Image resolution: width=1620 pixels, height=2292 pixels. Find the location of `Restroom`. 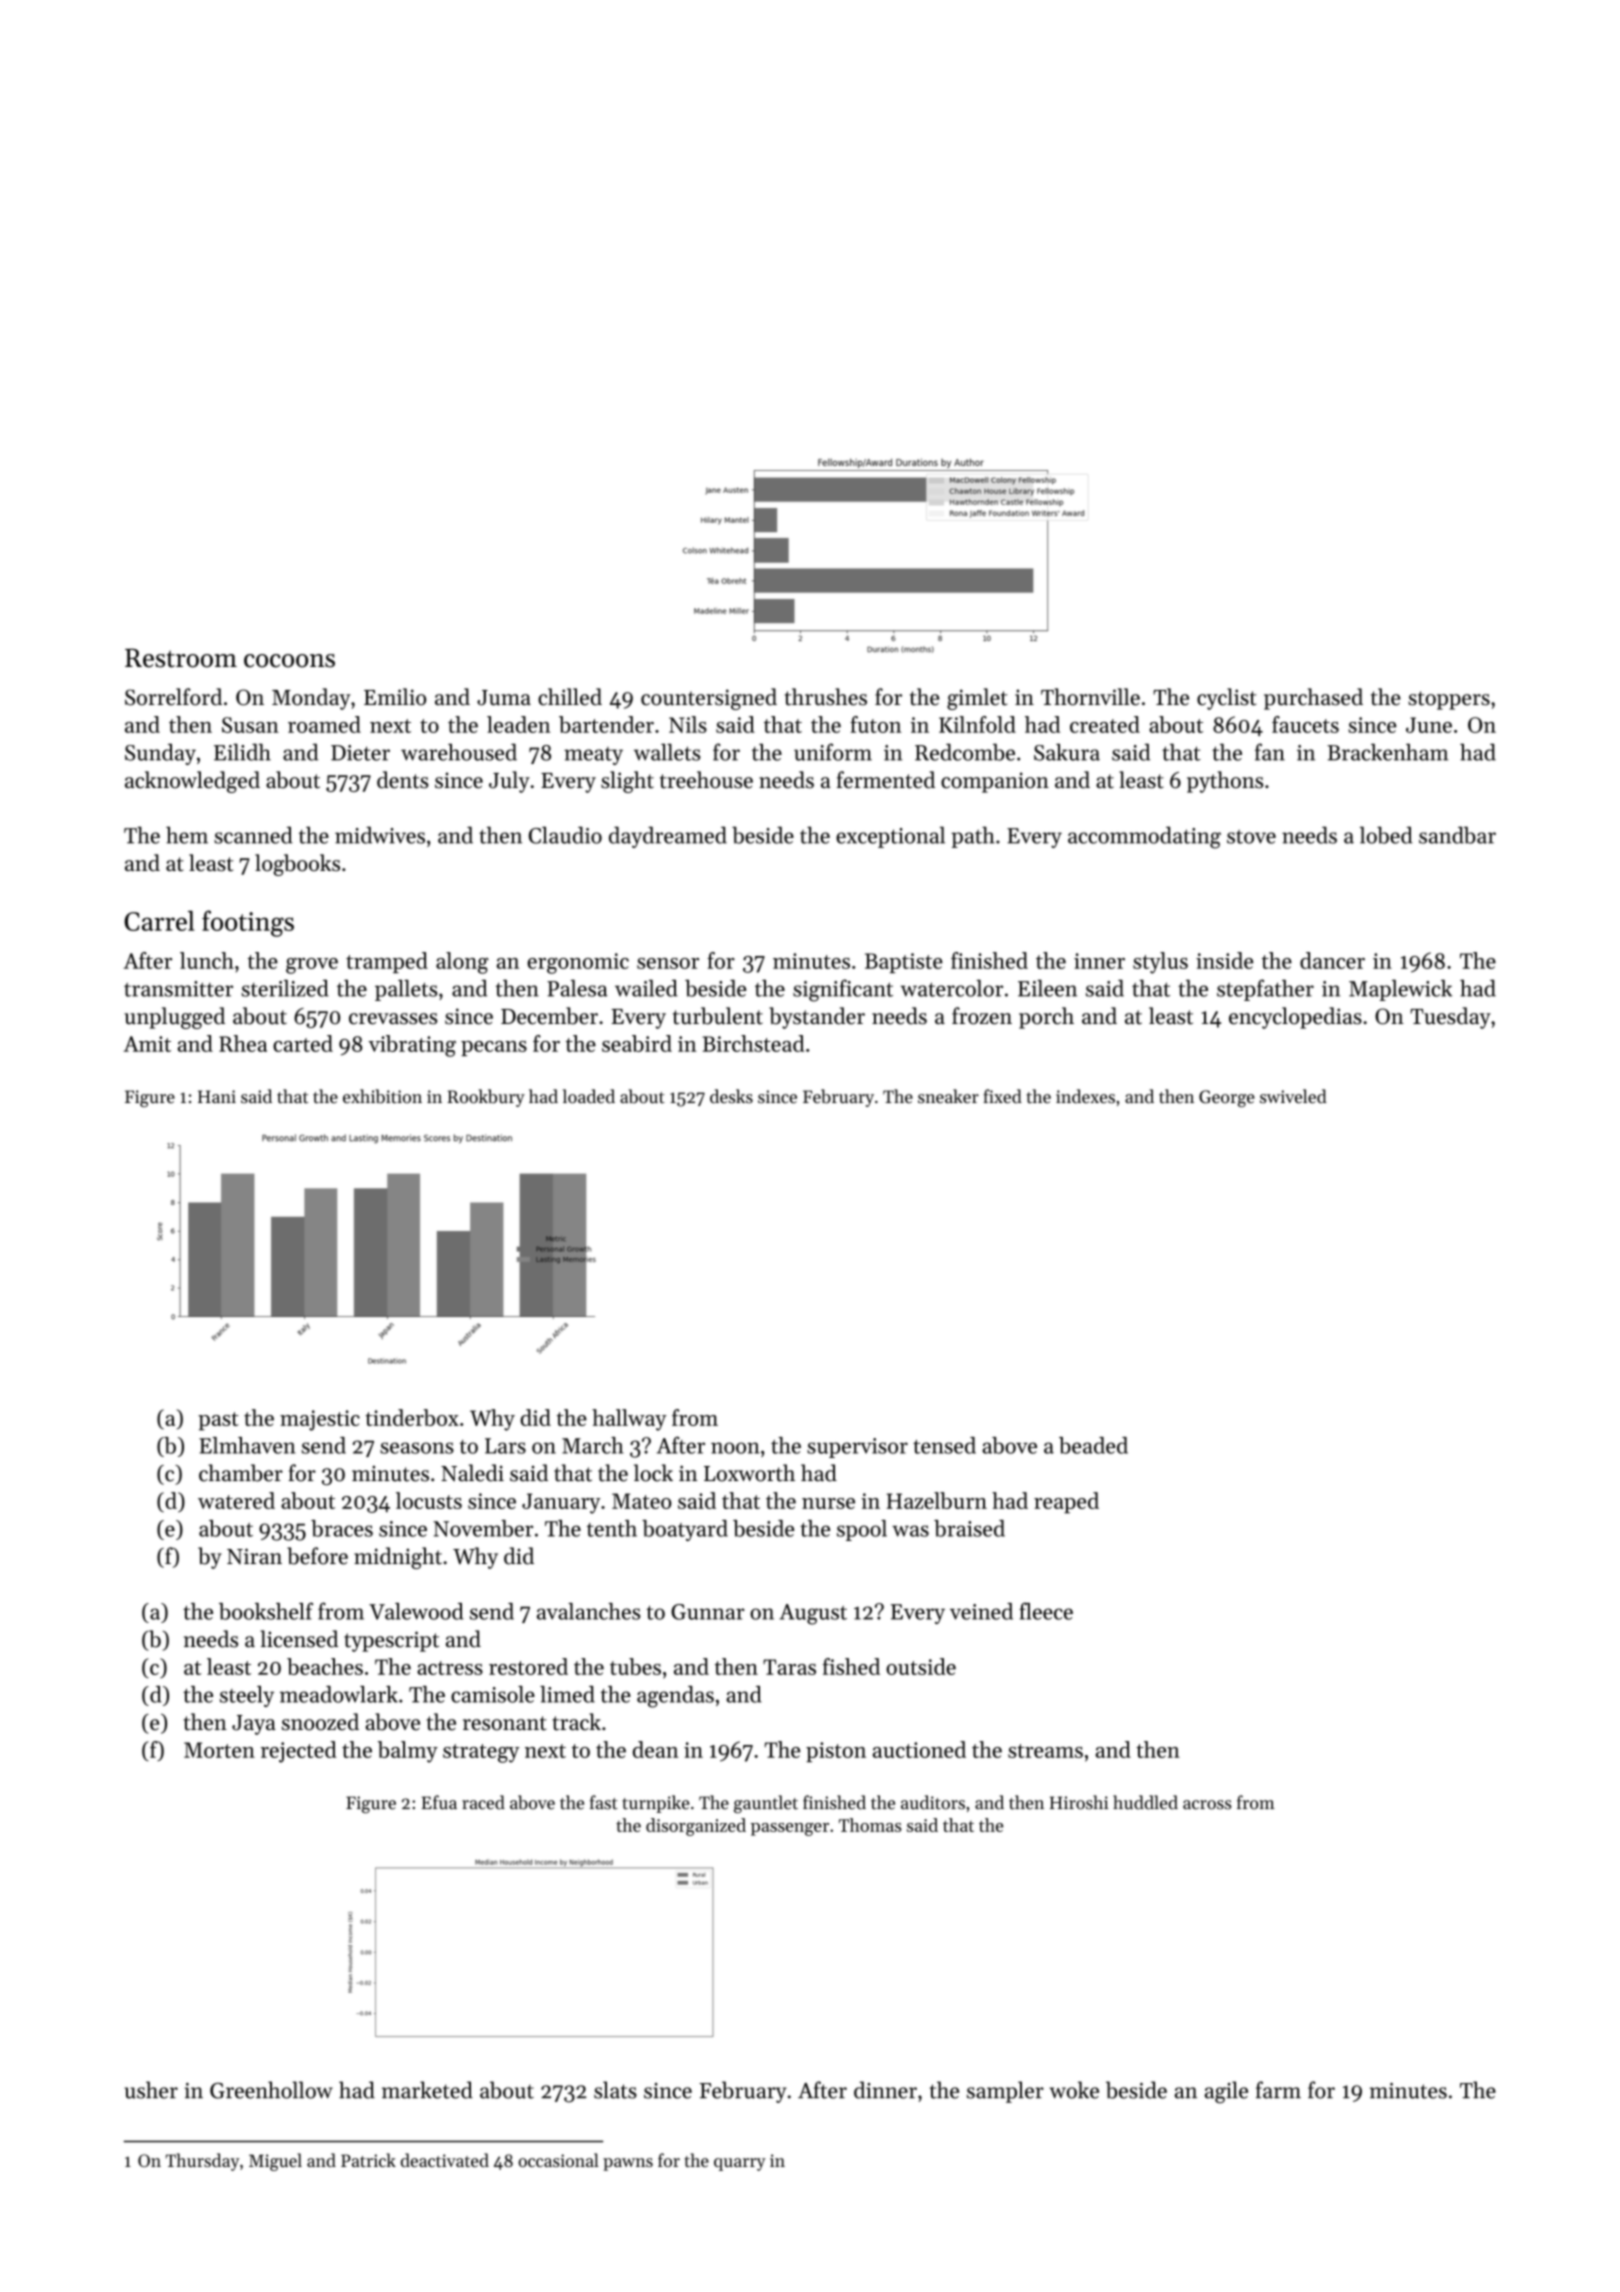

Restroom is located at coordinates (181, 658).
